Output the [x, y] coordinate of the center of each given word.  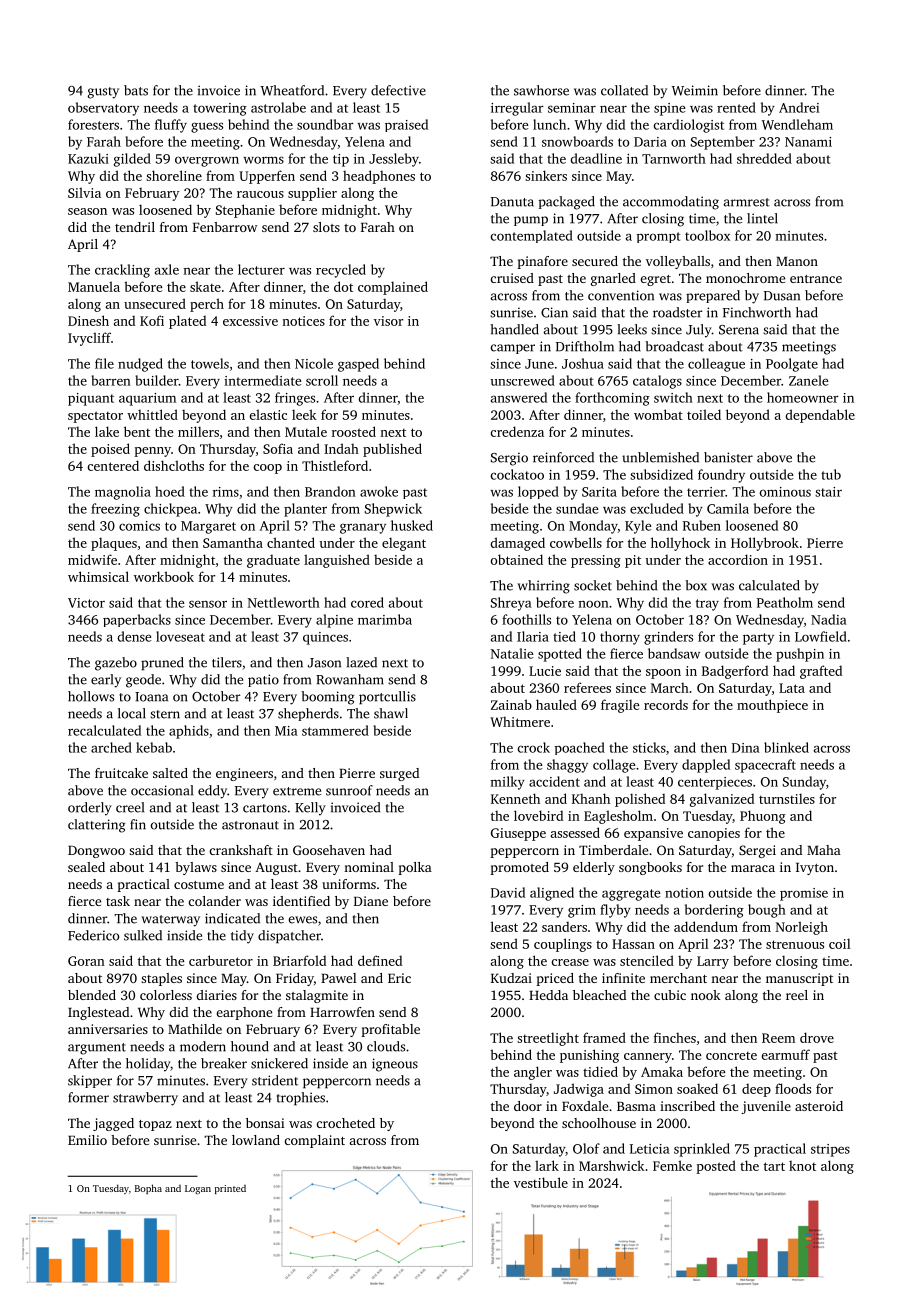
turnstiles [787, 798]
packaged [567, 203]
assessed [575, 832]
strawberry [145, 1099]
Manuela [94, 286]
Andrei [799, 107]
